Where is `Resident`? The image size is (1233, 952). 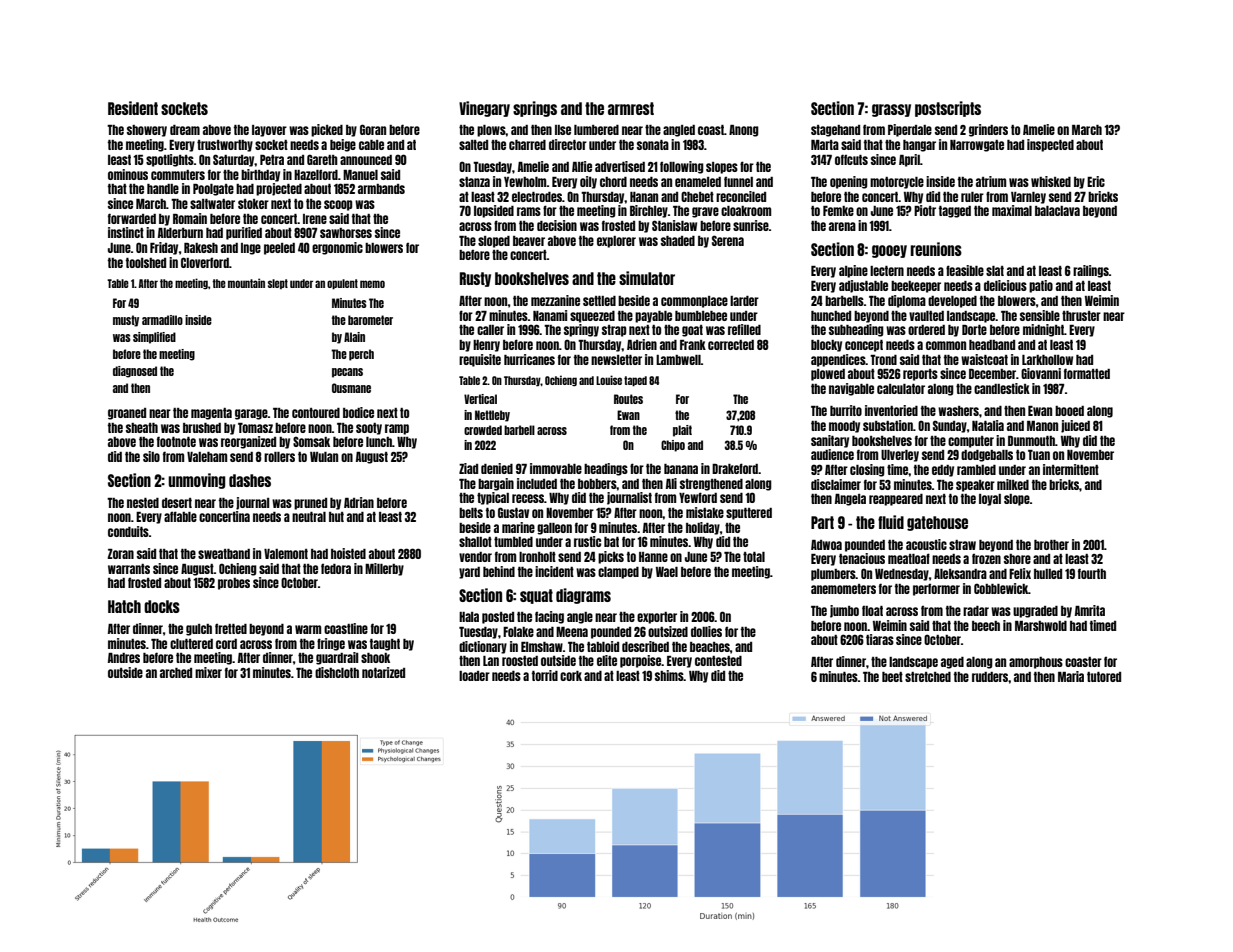
Resident is located at coordinates (133, 108).
